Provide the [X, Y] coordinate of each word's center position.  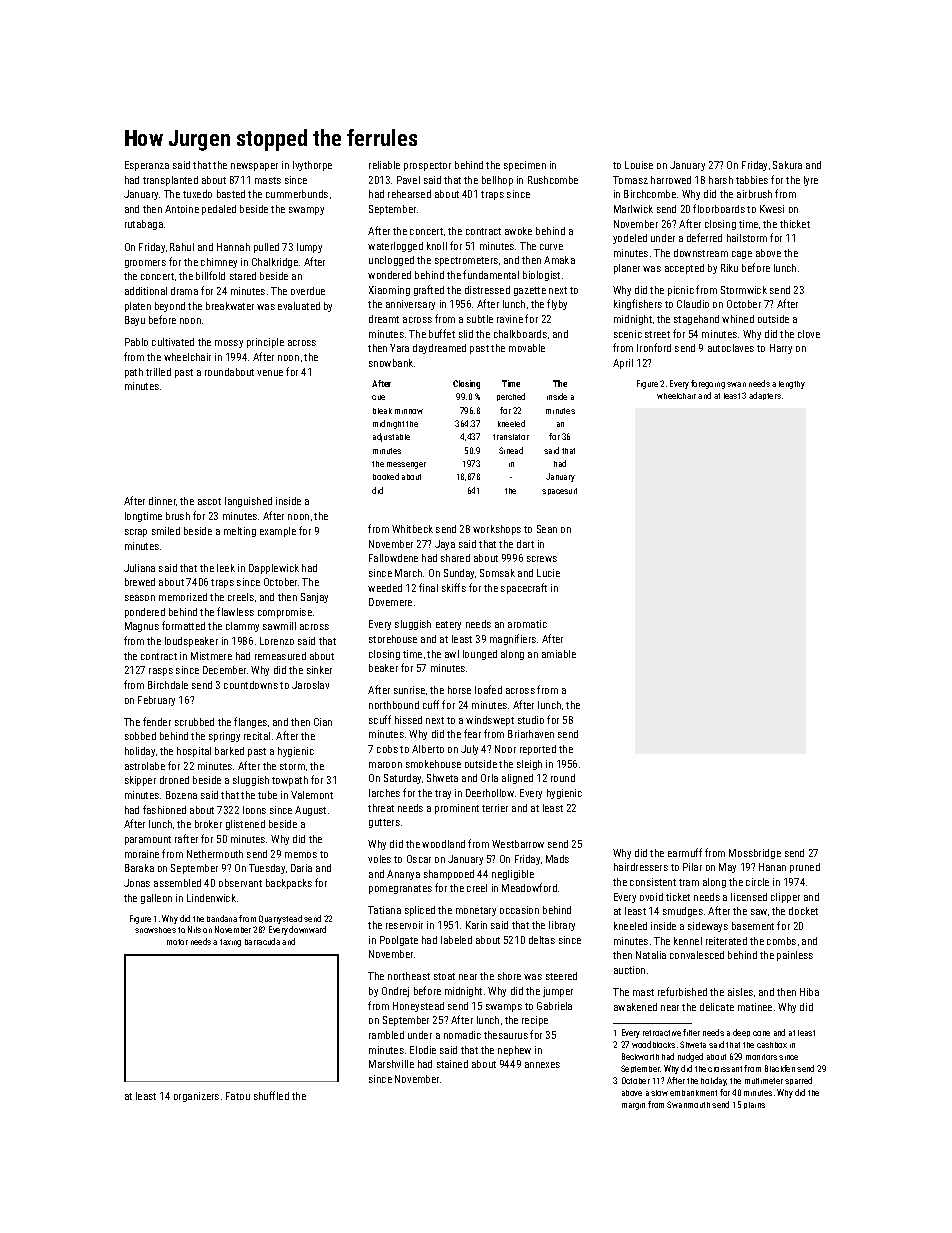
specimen [525, 166]
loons [254, 810]
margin [633, 1106]
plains [754, 1105]
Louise [639, 165]
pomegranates [400, 889]
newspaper [254, 167]
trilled [158, 372]
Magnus [142, 627]
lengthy [792, 385]
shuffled [271, 1095]
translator [511, 437]
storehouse [393, 639]
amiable [559, 654]
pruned [805, 868]
